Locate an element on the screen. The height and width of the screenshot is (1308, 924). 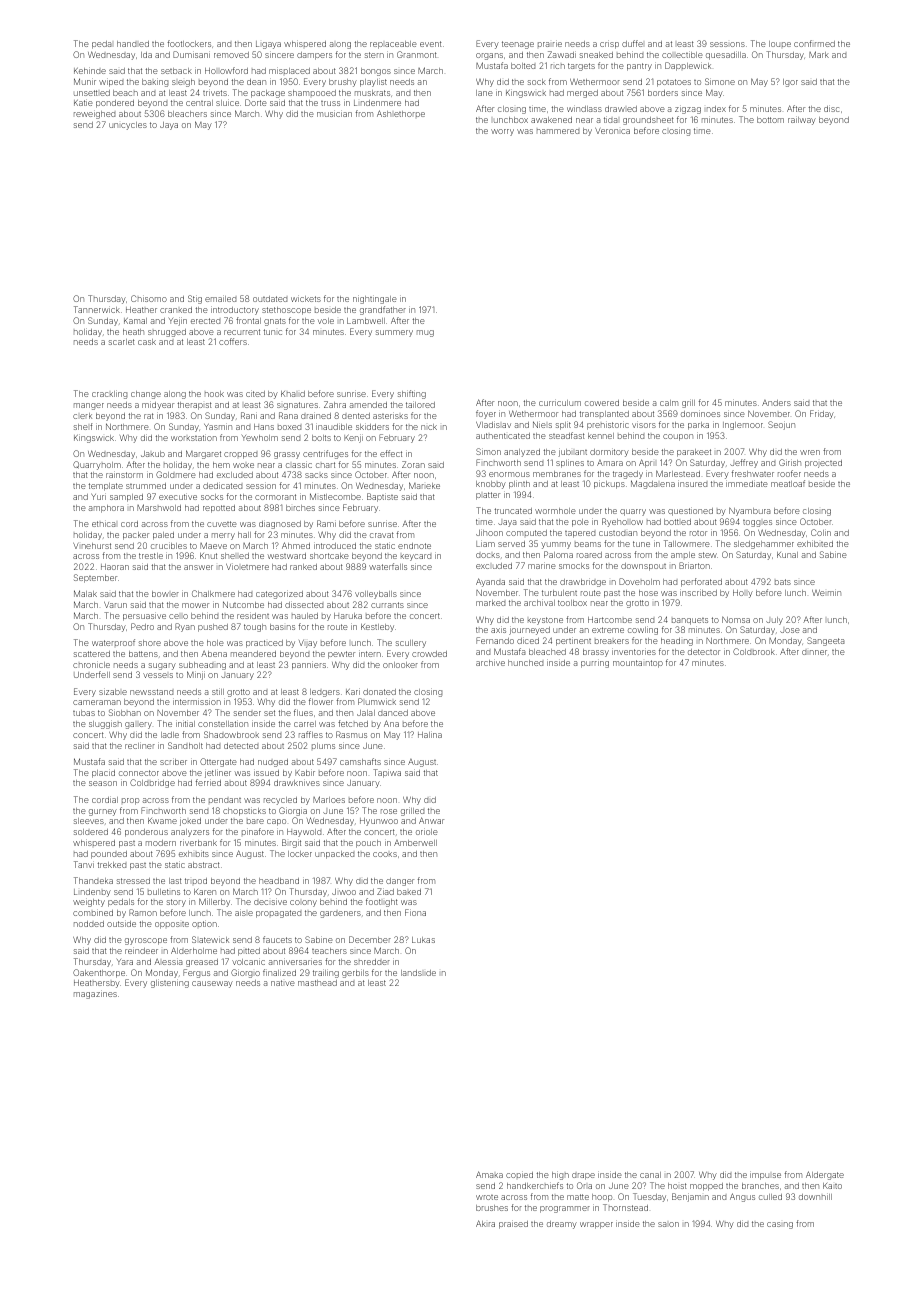
bulletins is located at coordinates (164, 892).
